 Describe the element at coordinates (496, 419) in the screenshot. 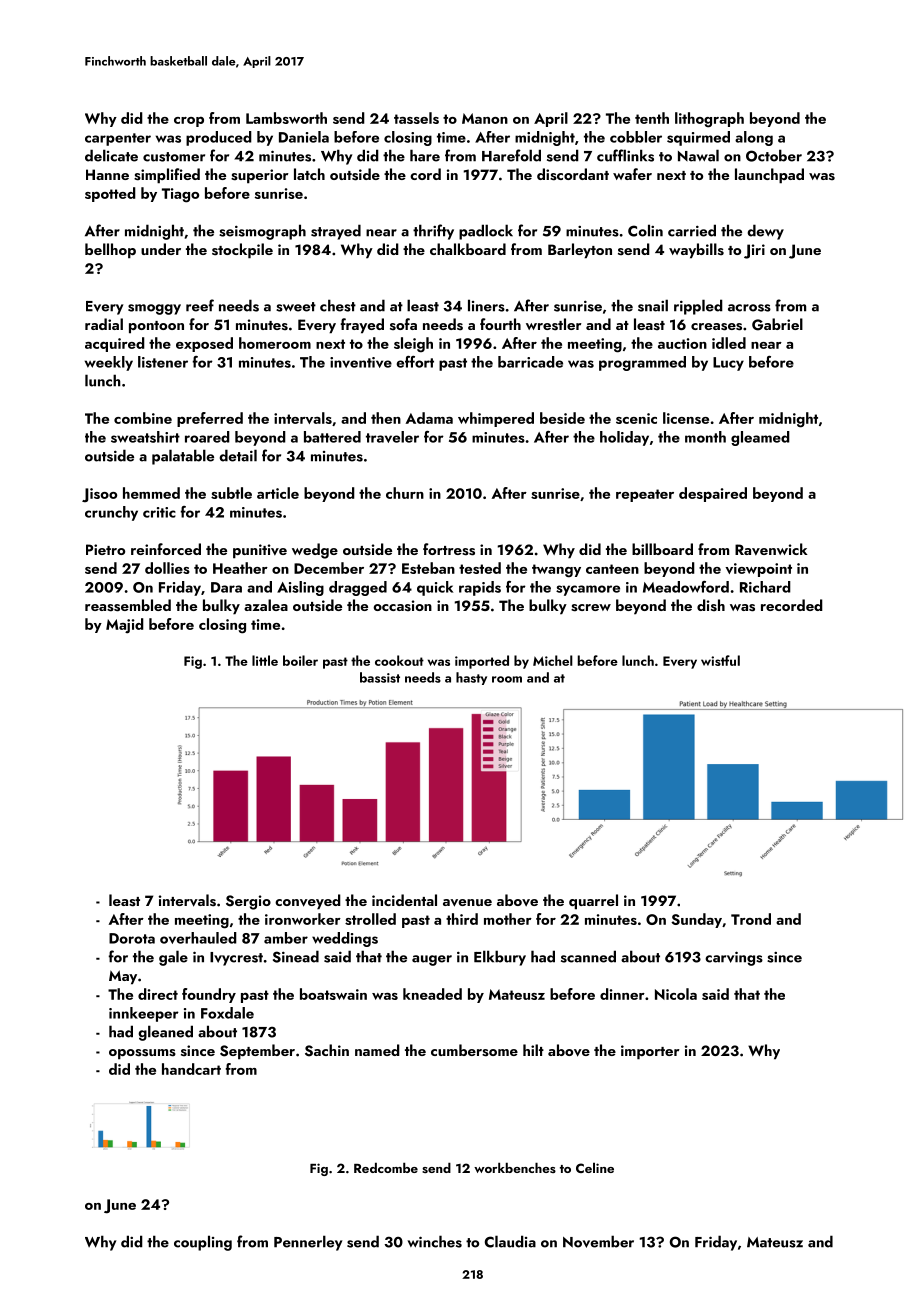

I see `whimpered` at that location.
